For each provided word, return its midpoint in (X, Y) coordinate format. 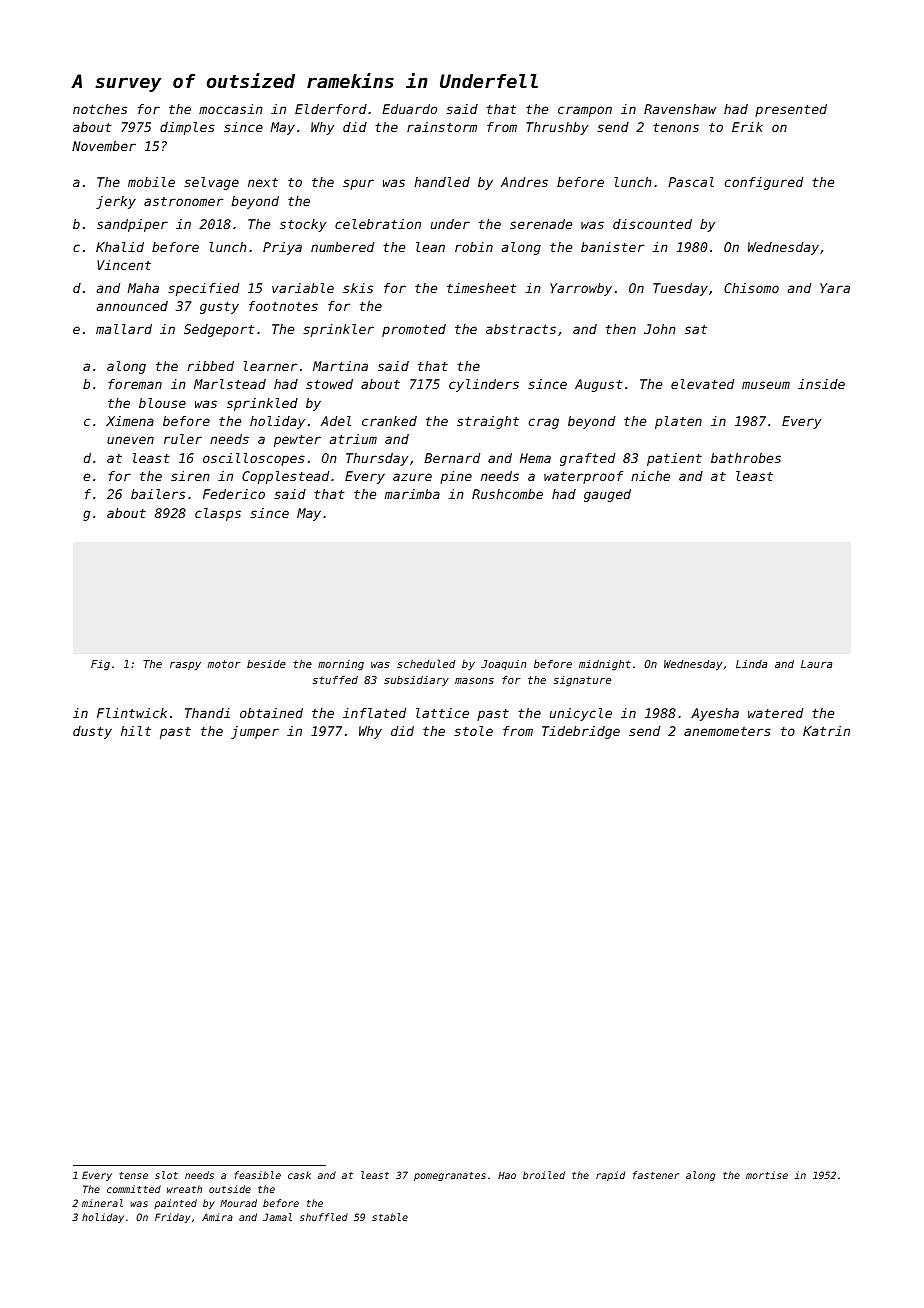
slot (166, 1175)
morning (341, 665)
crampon (585, 111)
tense (133, 1175)
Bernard (452, 458)
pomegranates (450, 1176)
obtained (271, 713)
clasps (218, 514)
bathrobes (746, 458)
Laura (816, 664)
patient (674, 459)
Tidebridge (581, 732)
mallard (124, 329)
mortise (767, 1175)
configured (764, 183)
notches (100, 109)
